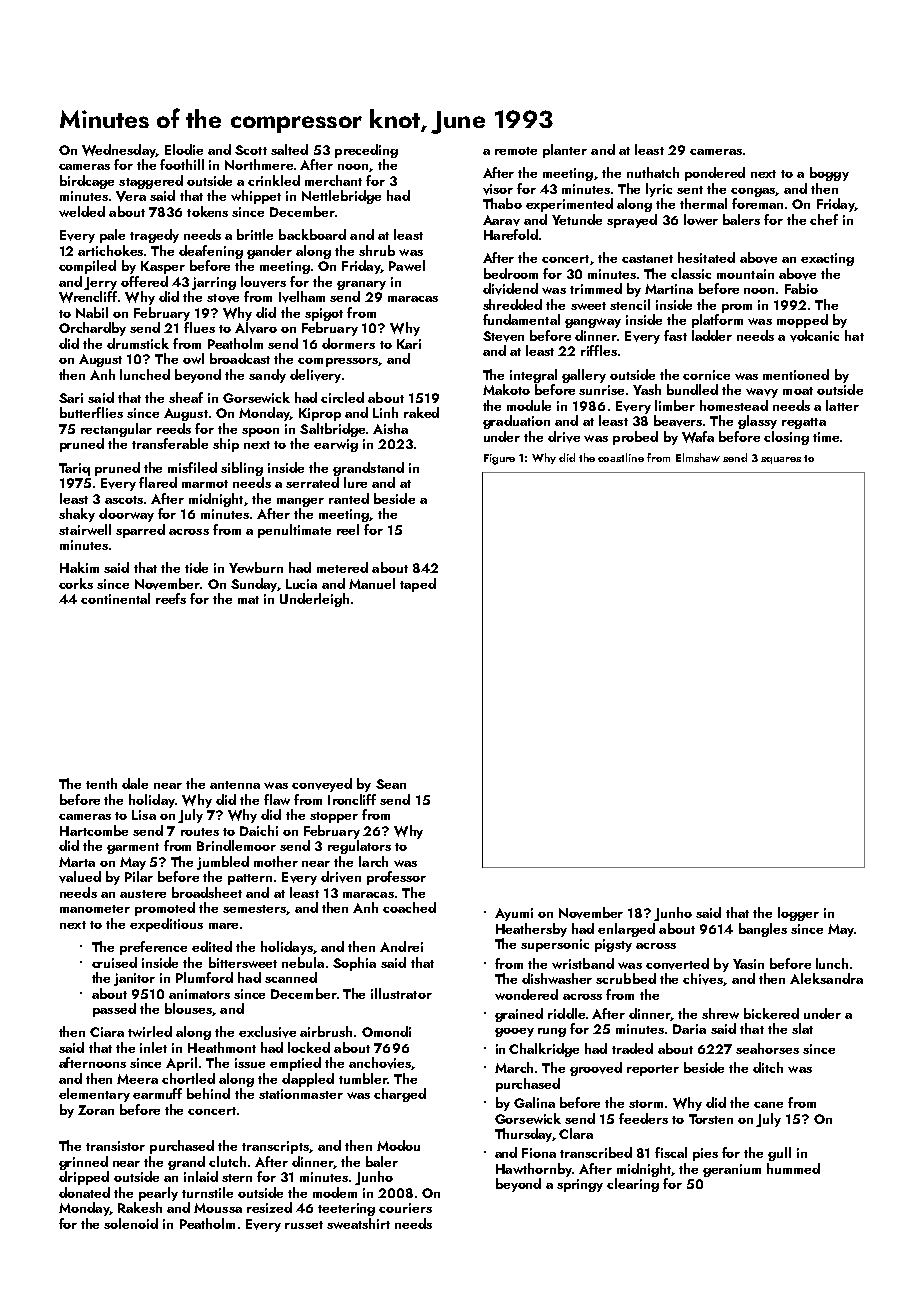  I want to click on riffles, so click(599, 350).
